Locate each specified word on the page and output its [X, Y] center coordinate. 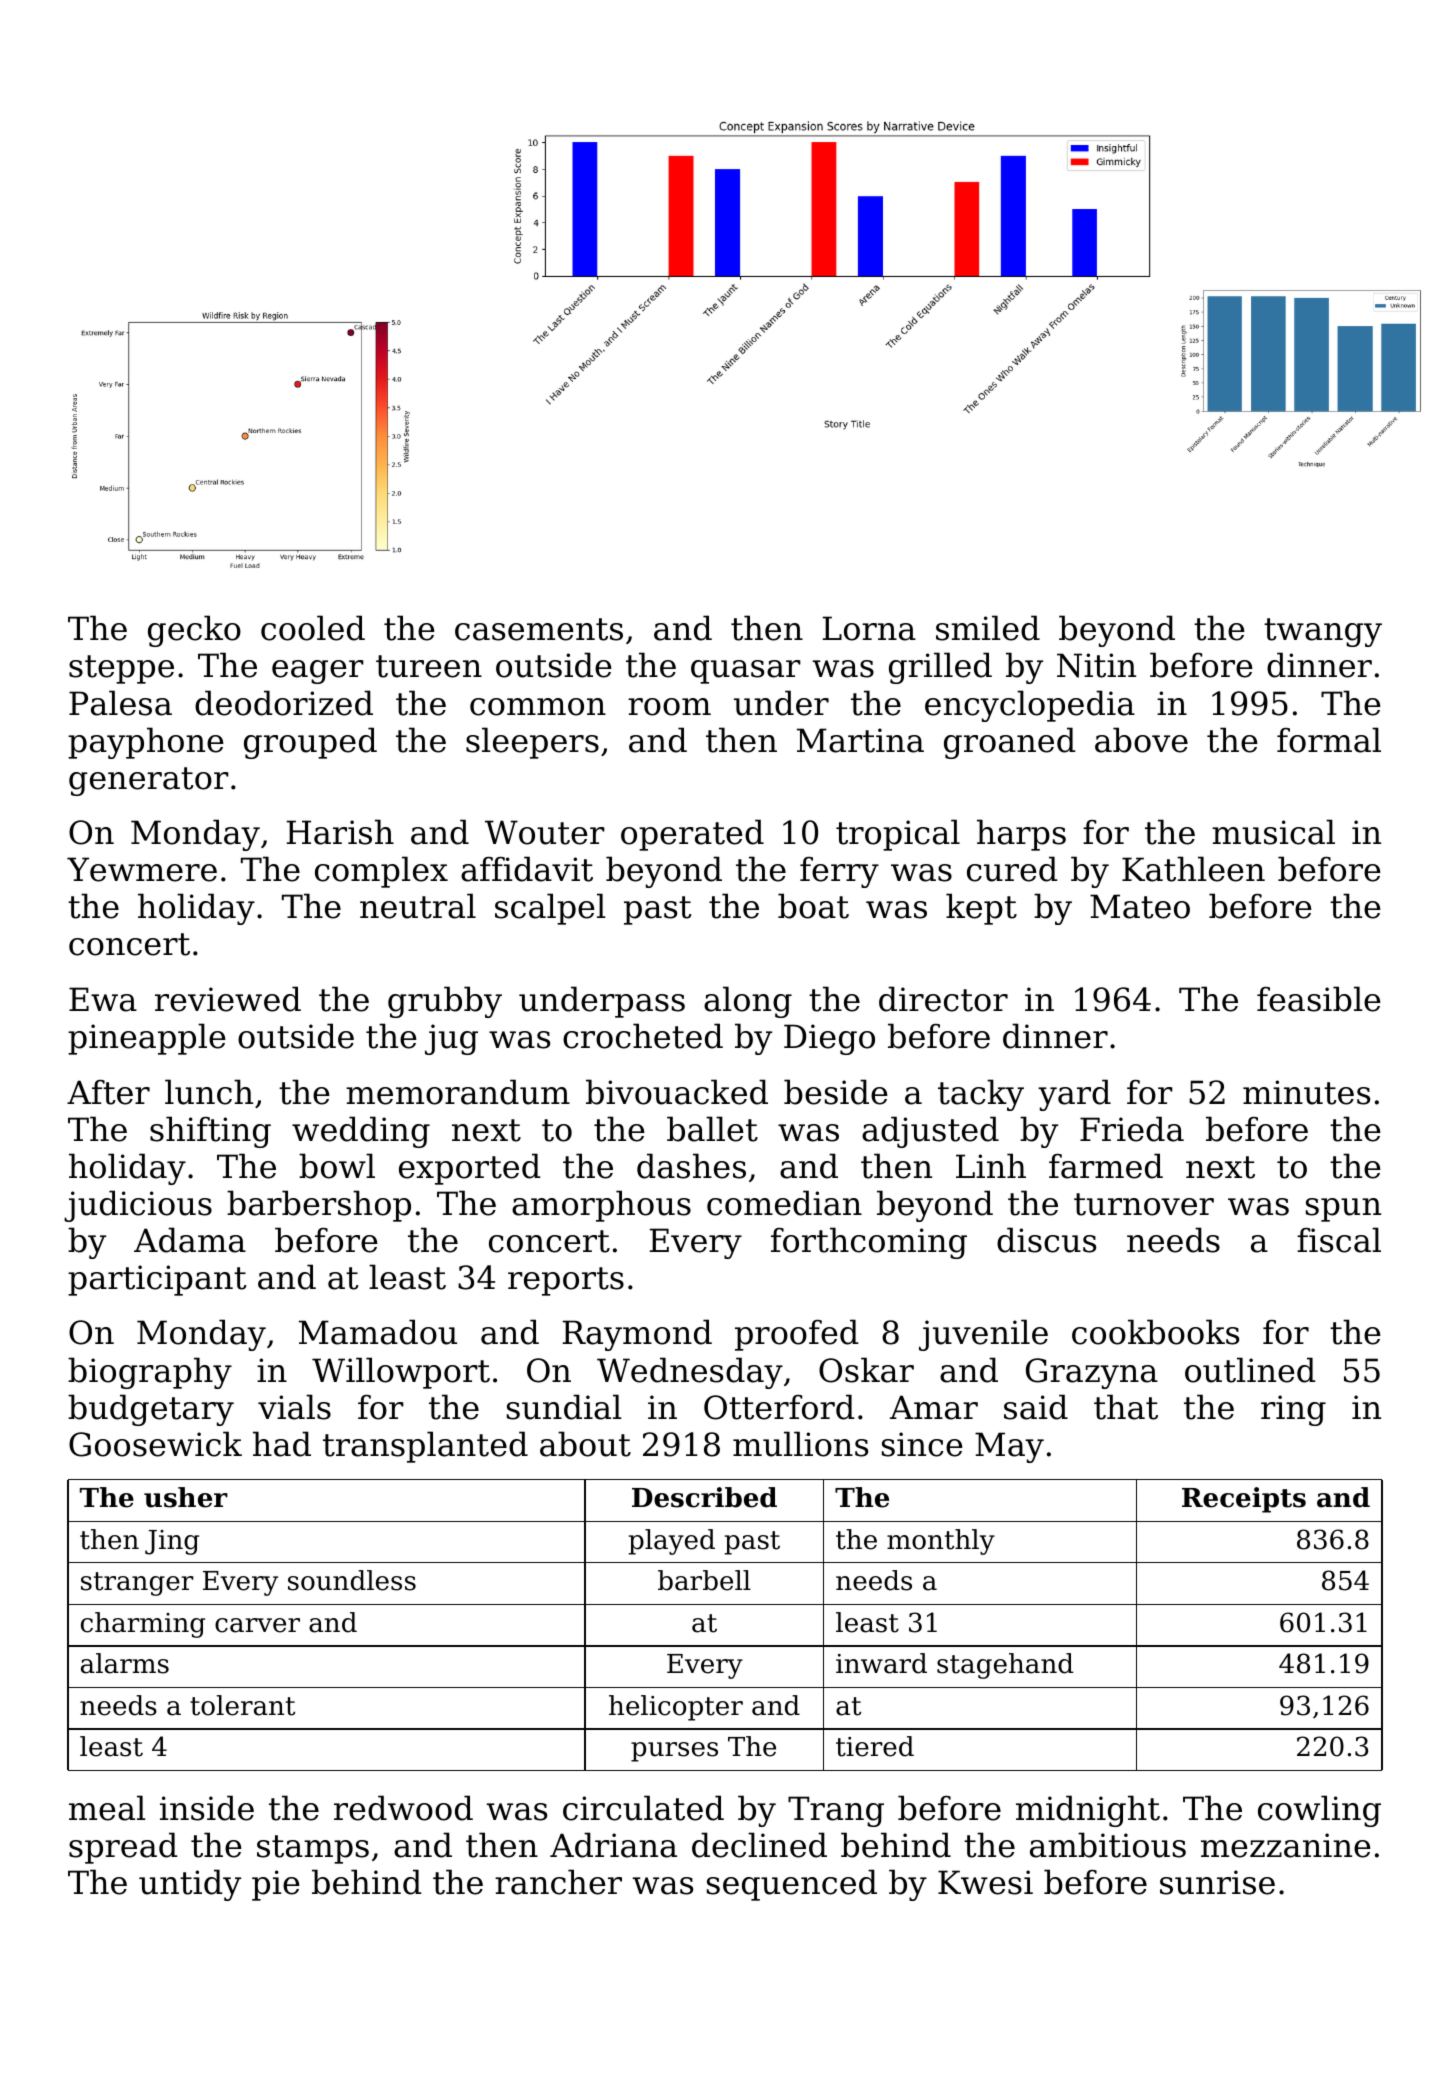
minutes [1306, 1092]
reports [566, 1281]
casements [539, 629]
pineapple [147, 1039]
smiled [988, 628]
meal [107, 1808]
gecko [194, 631]
